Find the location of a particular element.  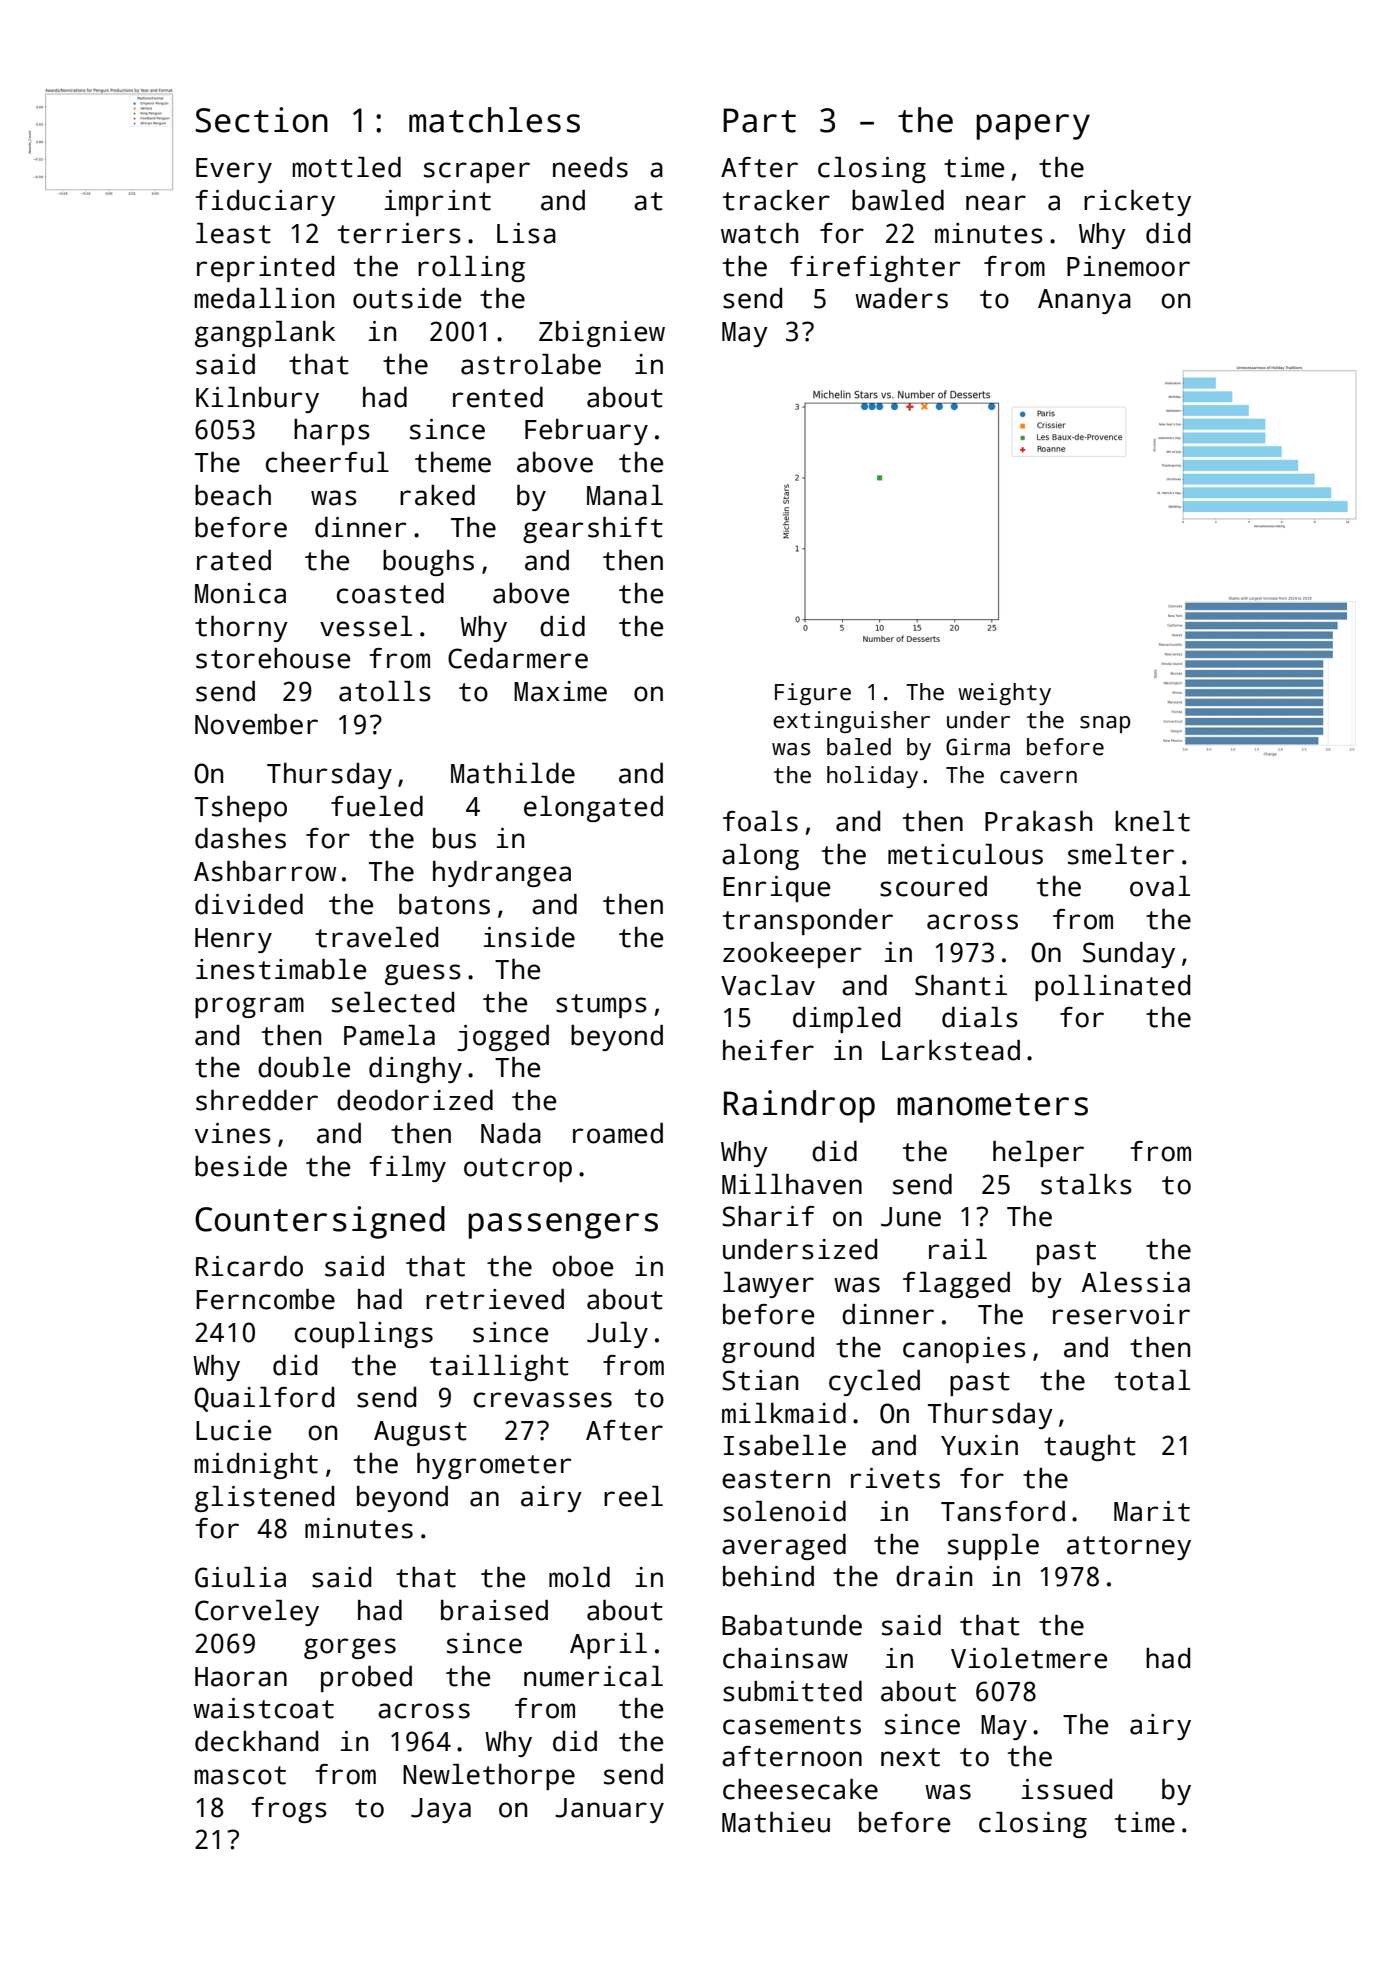

Mathieu is located at coordinates (776, 1822).
